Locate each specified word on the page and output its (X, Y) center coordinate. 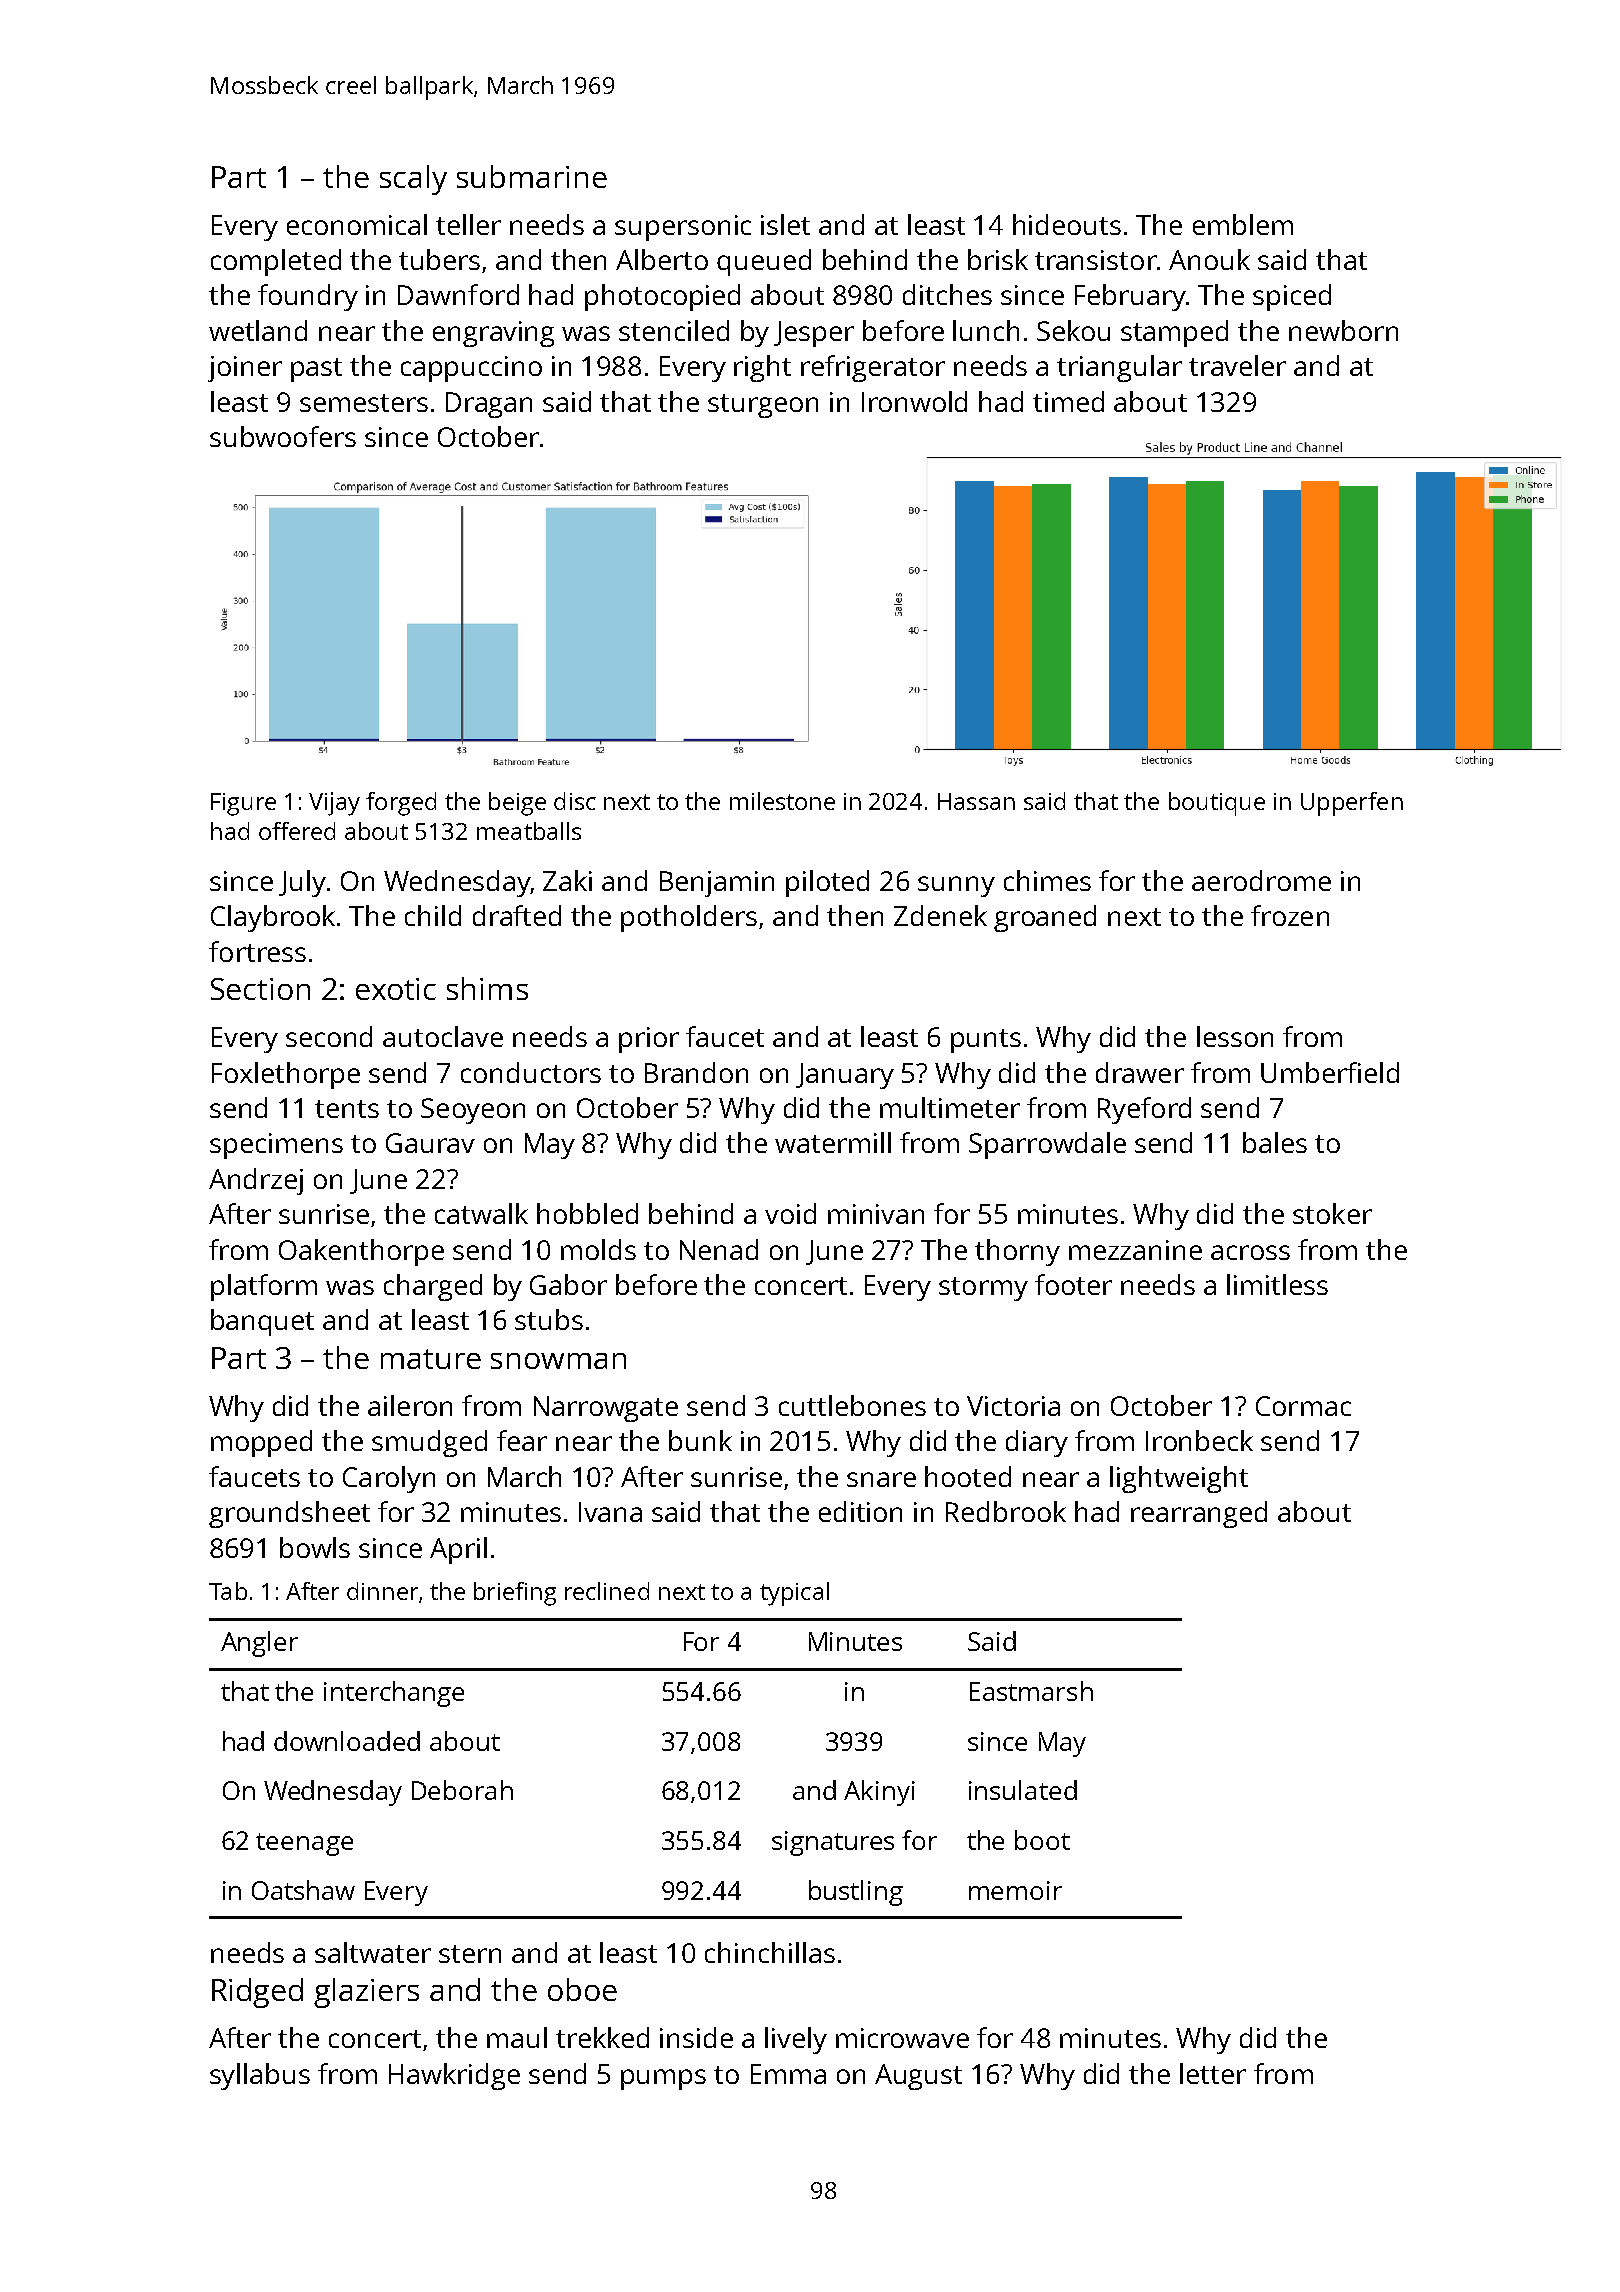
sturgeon (763, 406)
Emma (788, 2074)
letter (1213, 2073)
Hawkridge (454, 2076)
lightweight (1179, 1479)
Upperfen (1352, 804)
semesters (364, 403)
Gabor (568, 1284)
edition (860, 1511)
